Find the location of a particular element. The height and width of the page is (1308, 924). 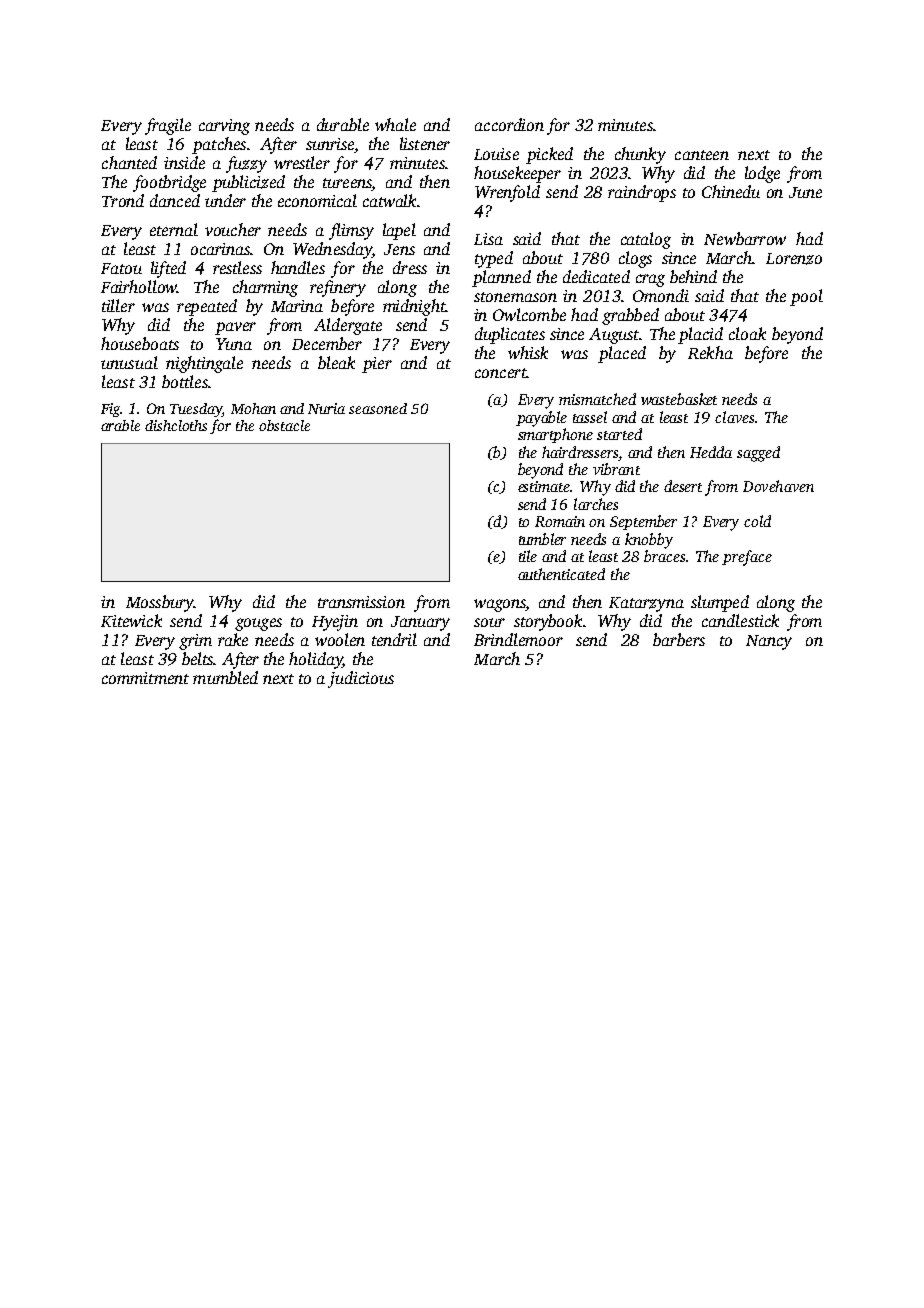

commitment is located at coordinates (145, 678).
